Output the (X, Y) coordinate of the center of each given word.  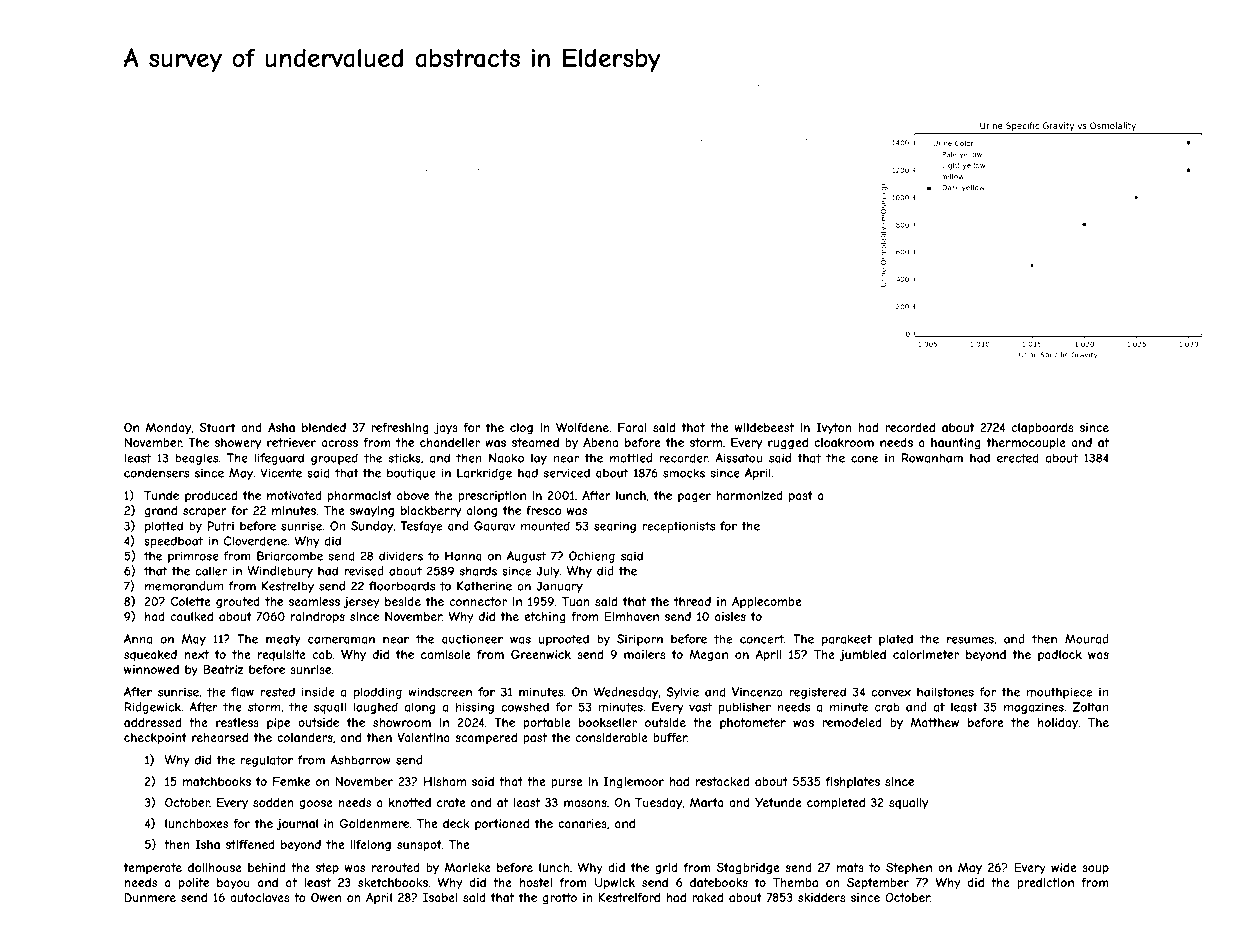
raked (707, 897)
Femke (291, 781)
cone (864, 459)
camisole (445, 654)
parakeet (847, 640)
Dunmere (150, 897)
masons (585, 803)
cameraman (341, 640)
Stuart (217, 427)
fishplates (853, 782)
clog (521, 429)
